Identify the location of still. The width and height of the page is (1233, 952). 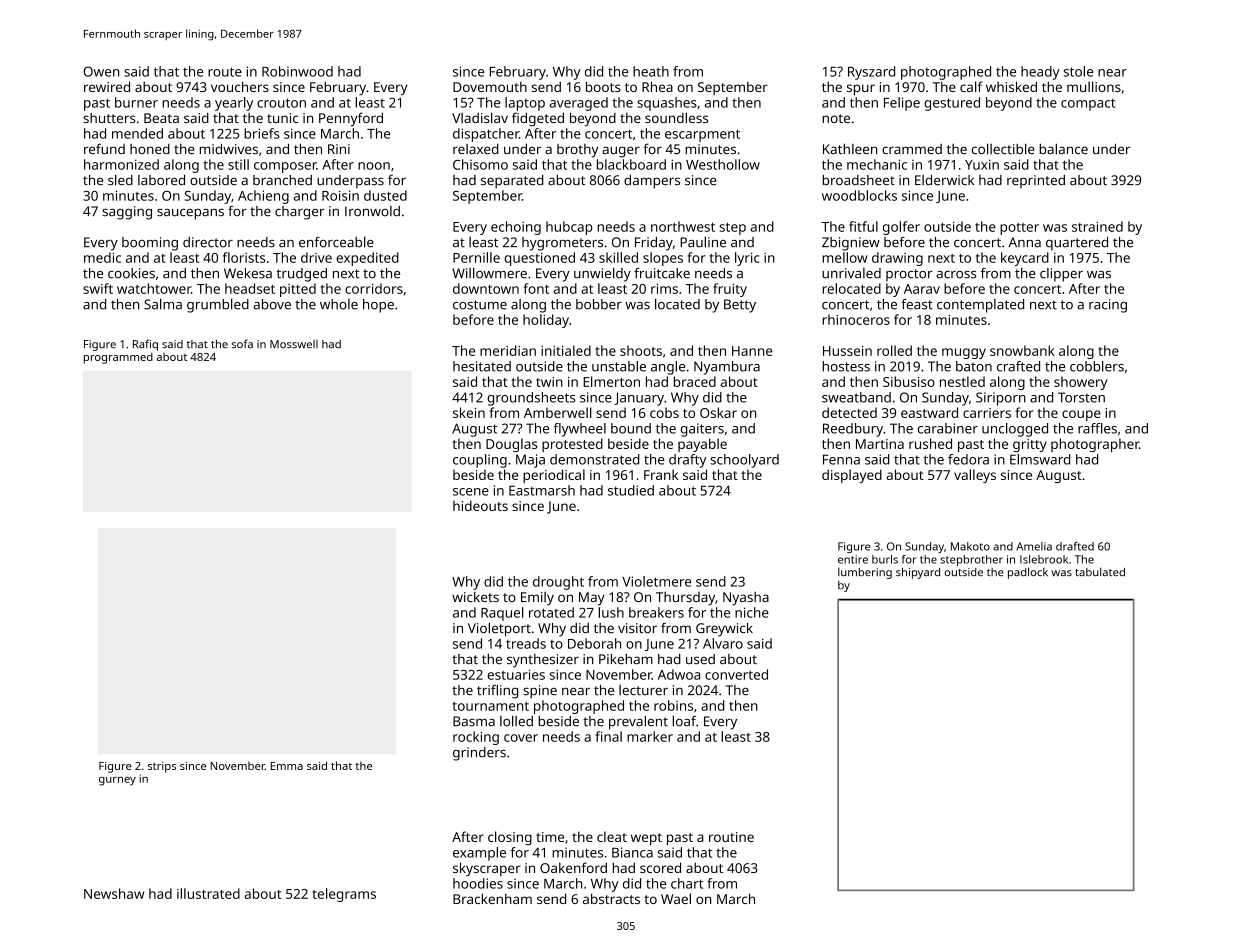
(238, 164).
